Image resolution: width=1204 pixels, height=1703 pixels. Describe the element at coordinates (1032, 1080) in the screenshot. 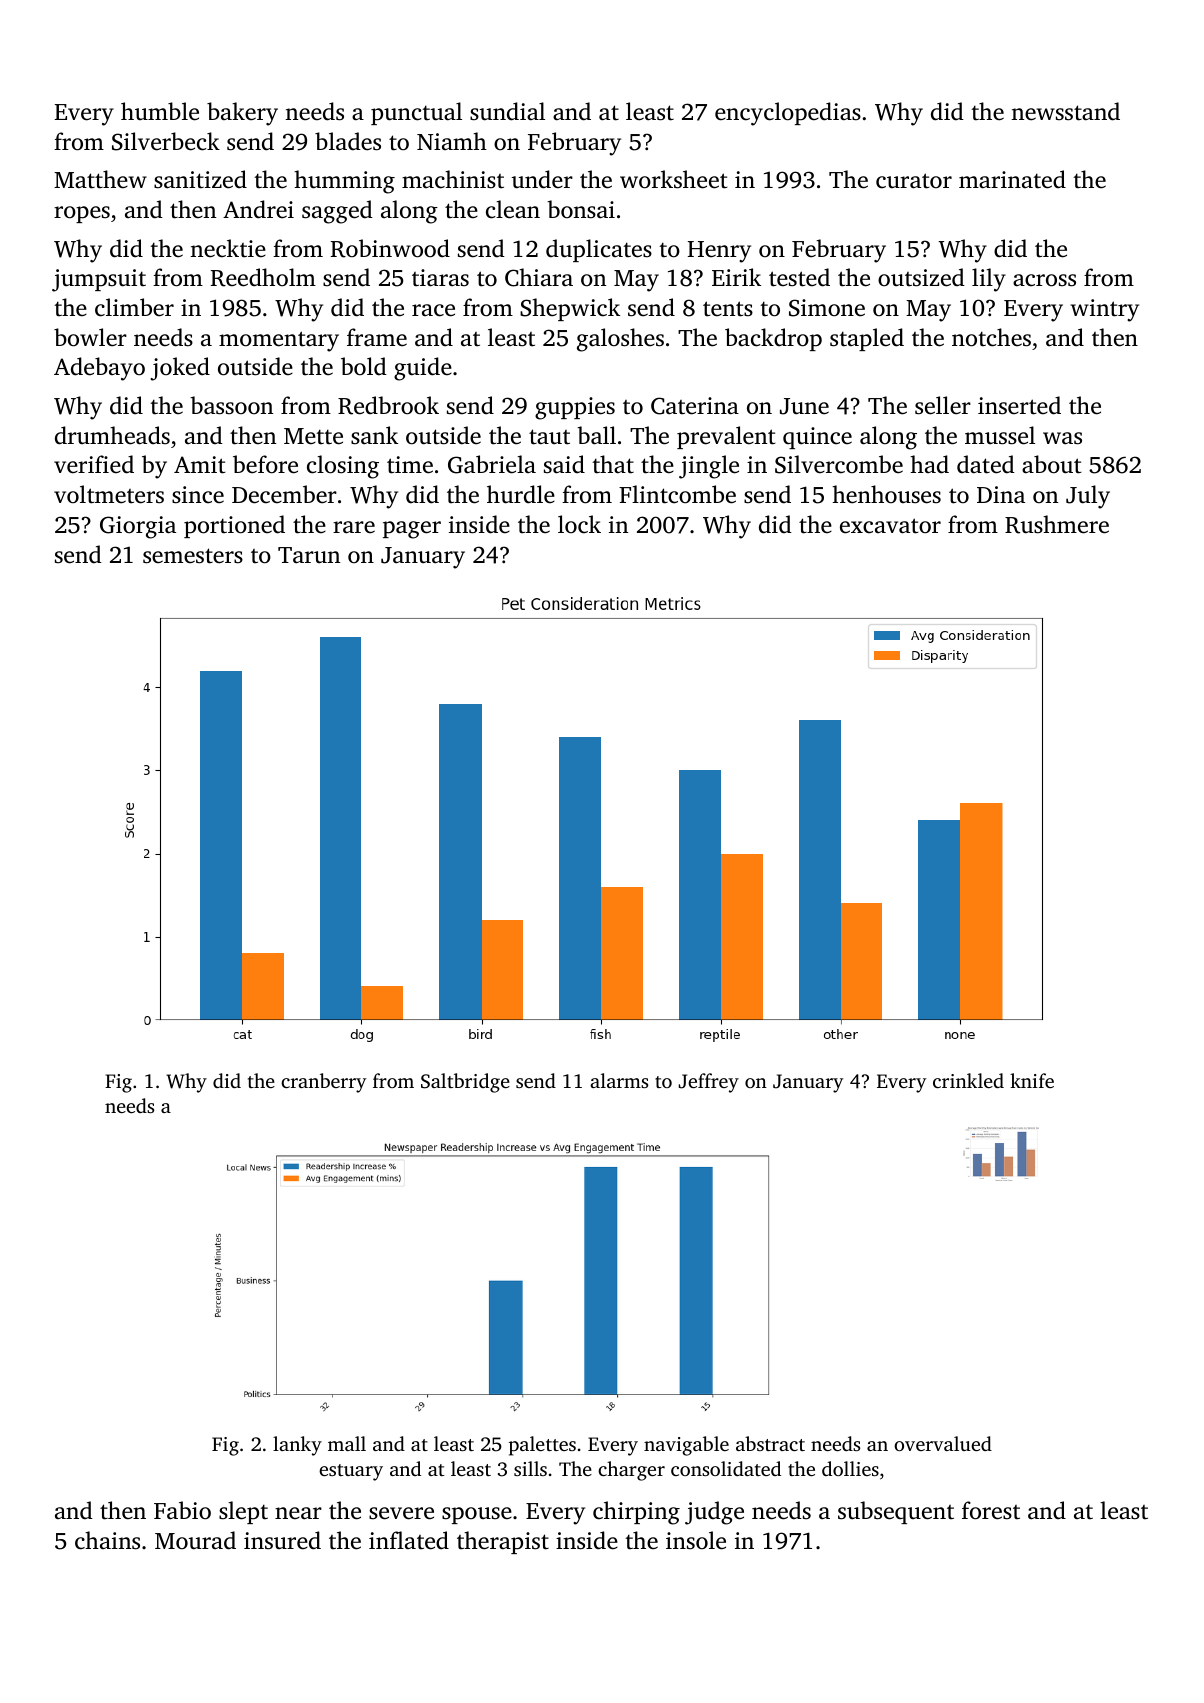

I see `knife` at that location.
